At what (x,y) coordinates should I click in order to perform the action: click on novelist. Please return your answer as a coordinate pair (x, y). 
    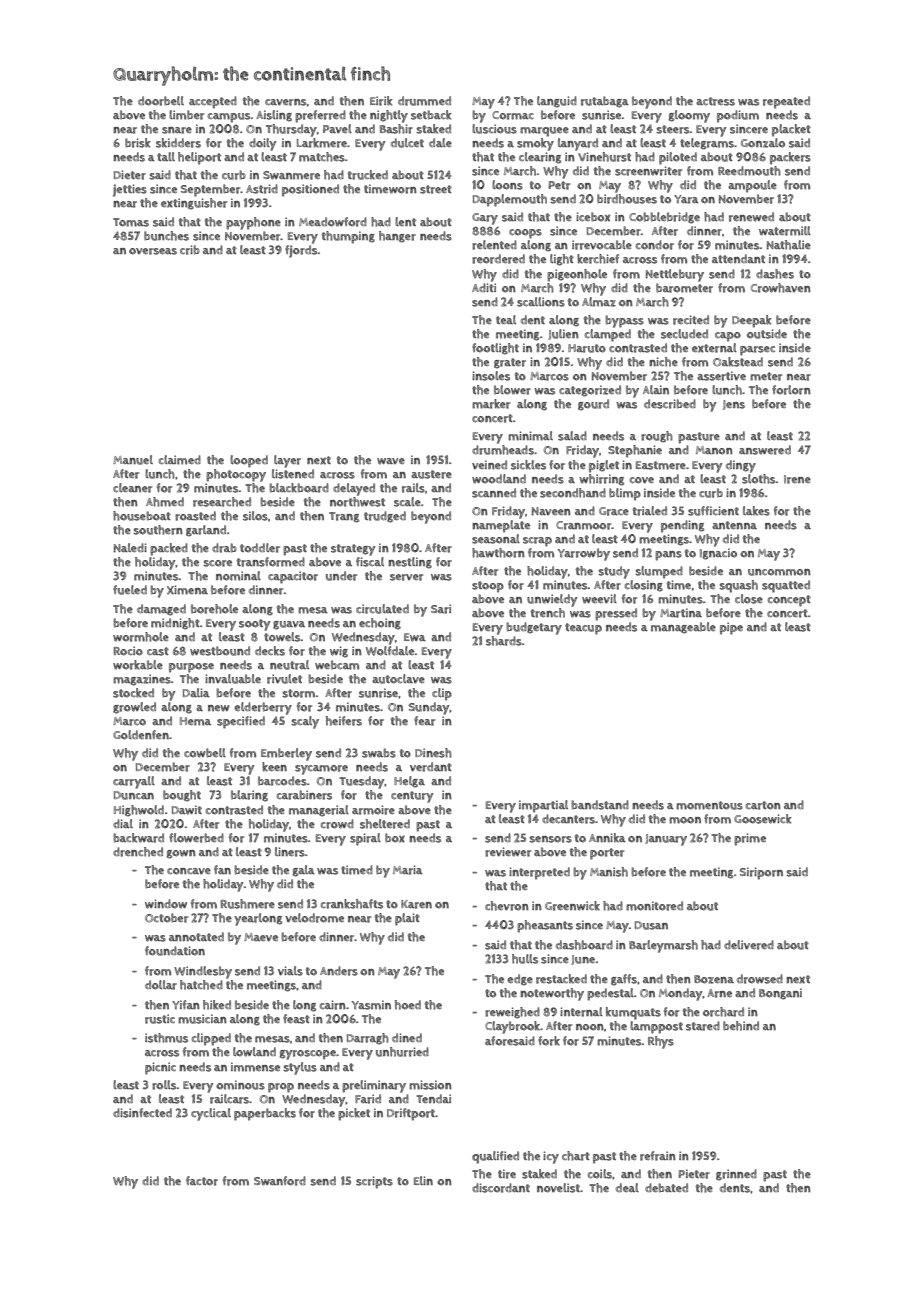
    Looking at the image, I should click on (558, 1188).
